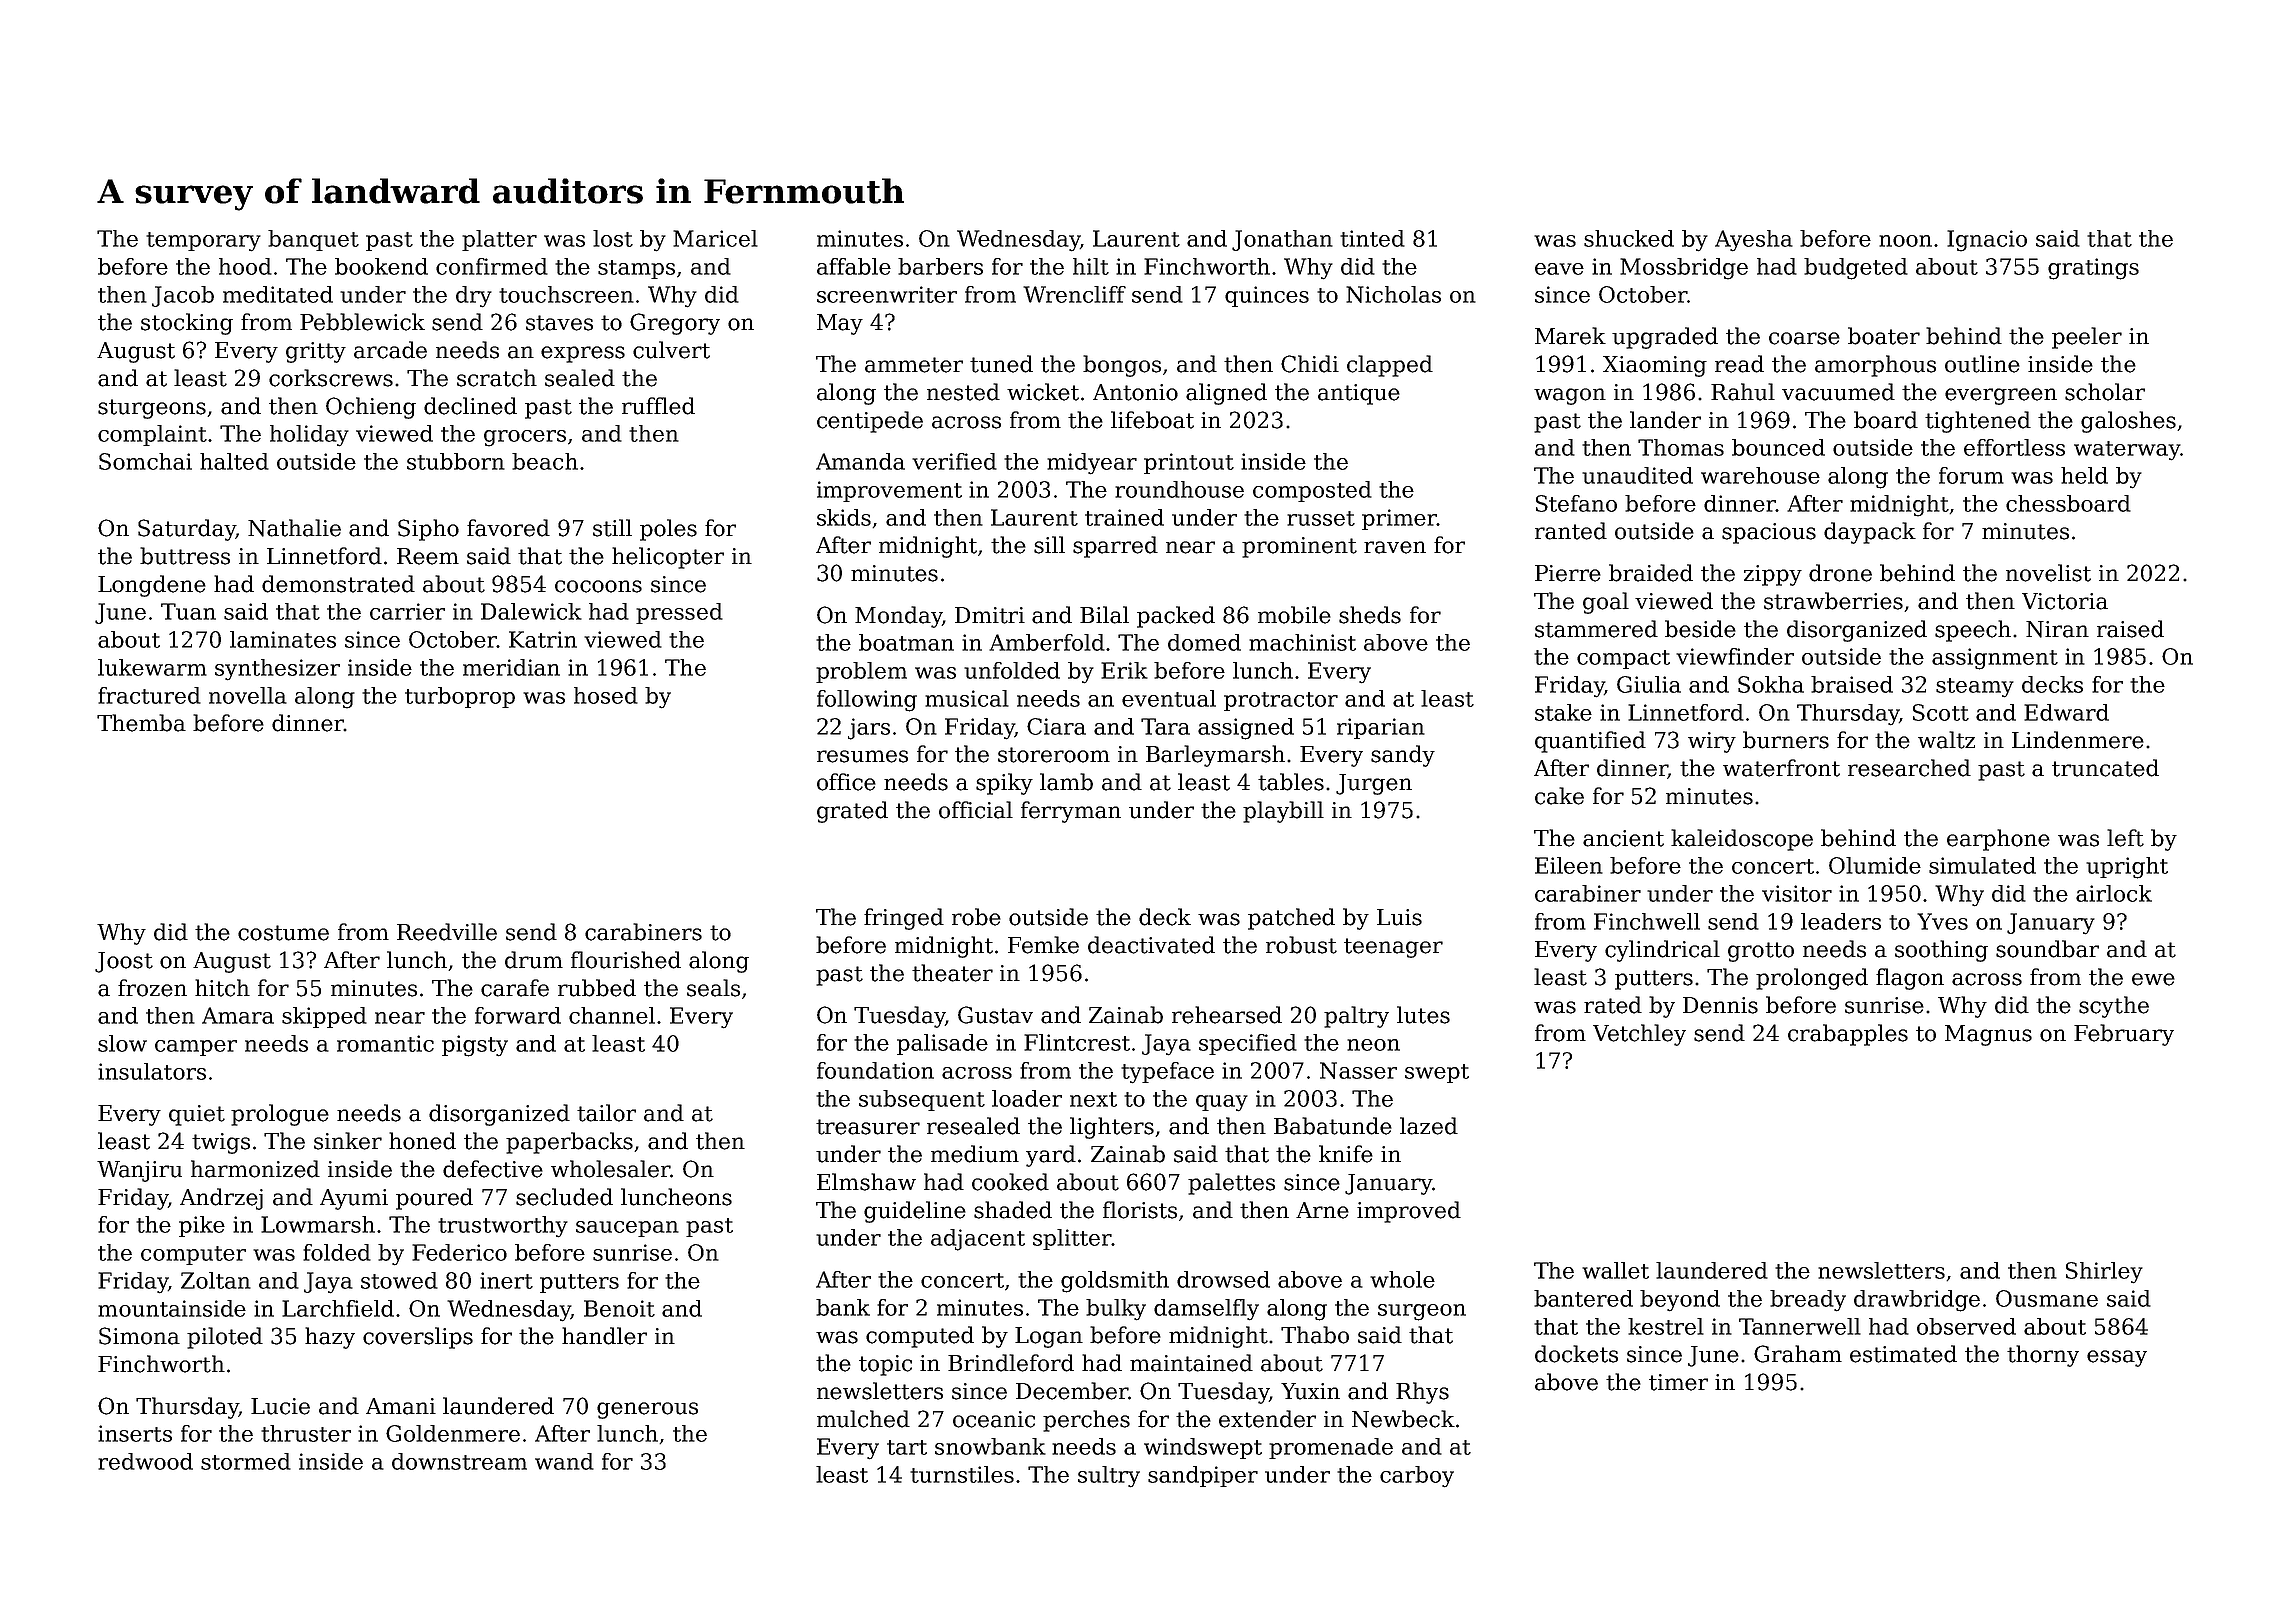 The image size is (2292, 1620). I want to click on Shirley, so click(2104, 1273).
